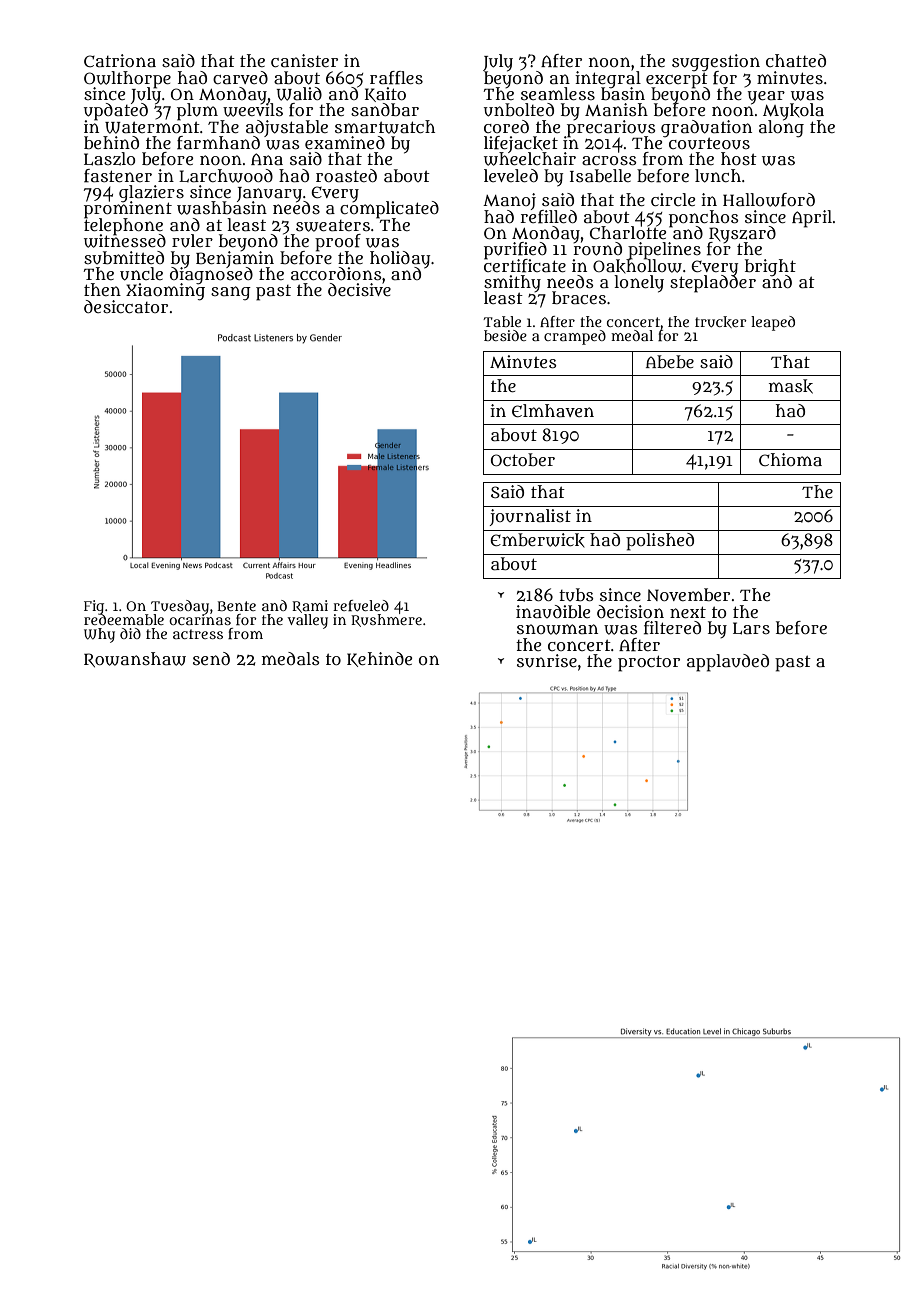  What do you see at coordinates (310, 606) in the page?
I see `Rami` at bounding box center [310, 606].
